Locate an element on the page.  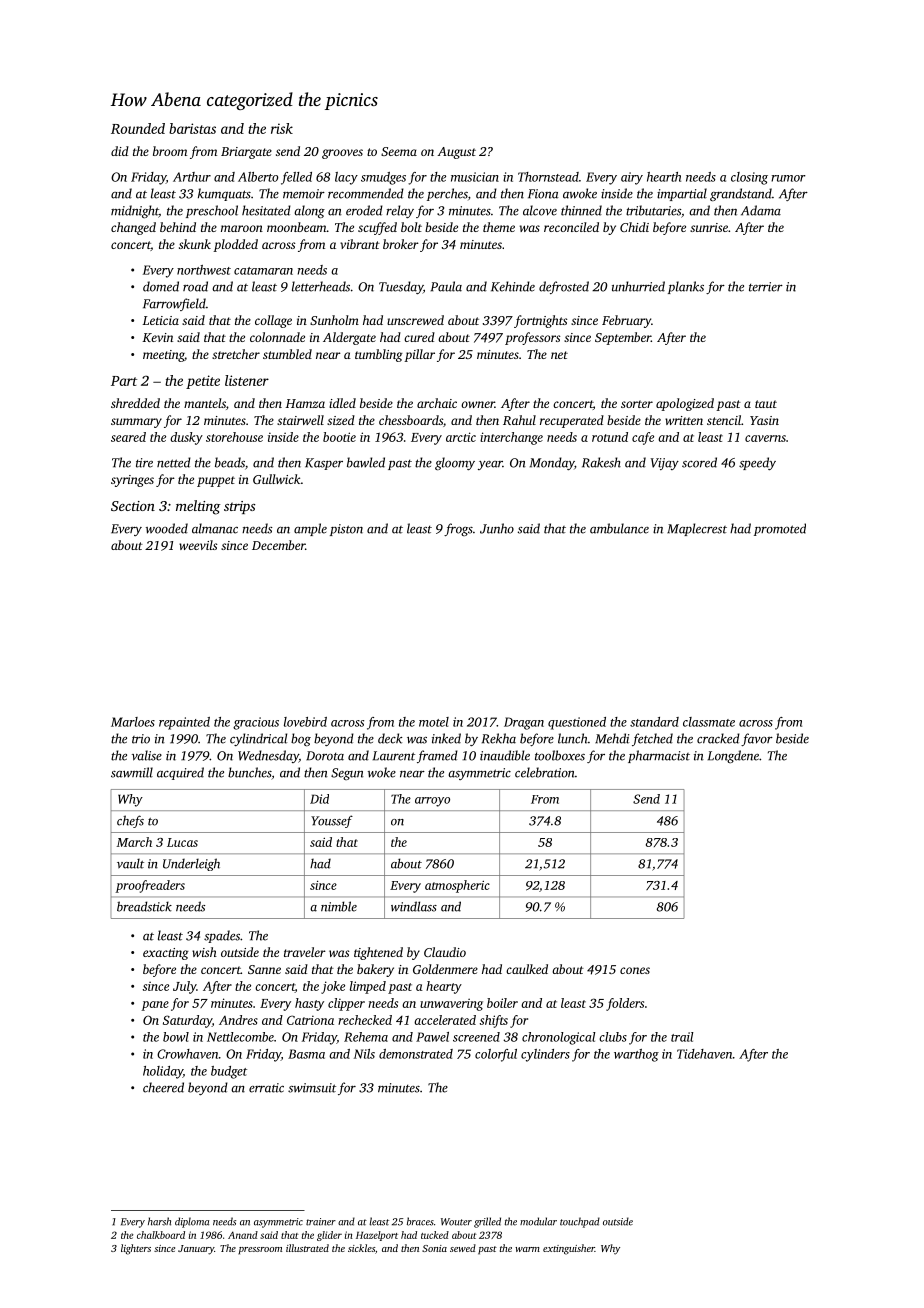
Tidehaven is located at coordinates (704, 1054).
